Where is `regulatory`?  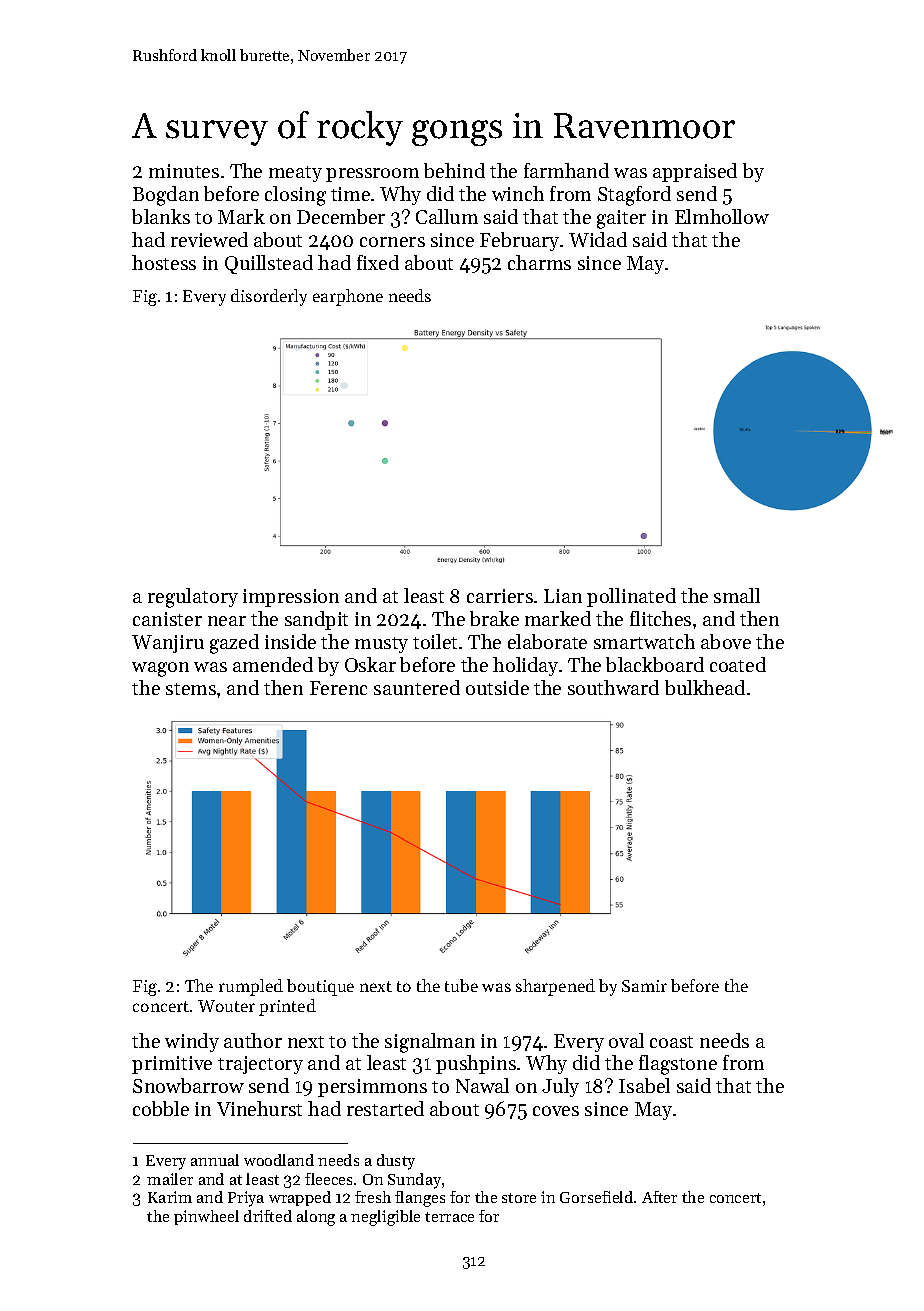 regulatory is located at coordinates (193, 598).
